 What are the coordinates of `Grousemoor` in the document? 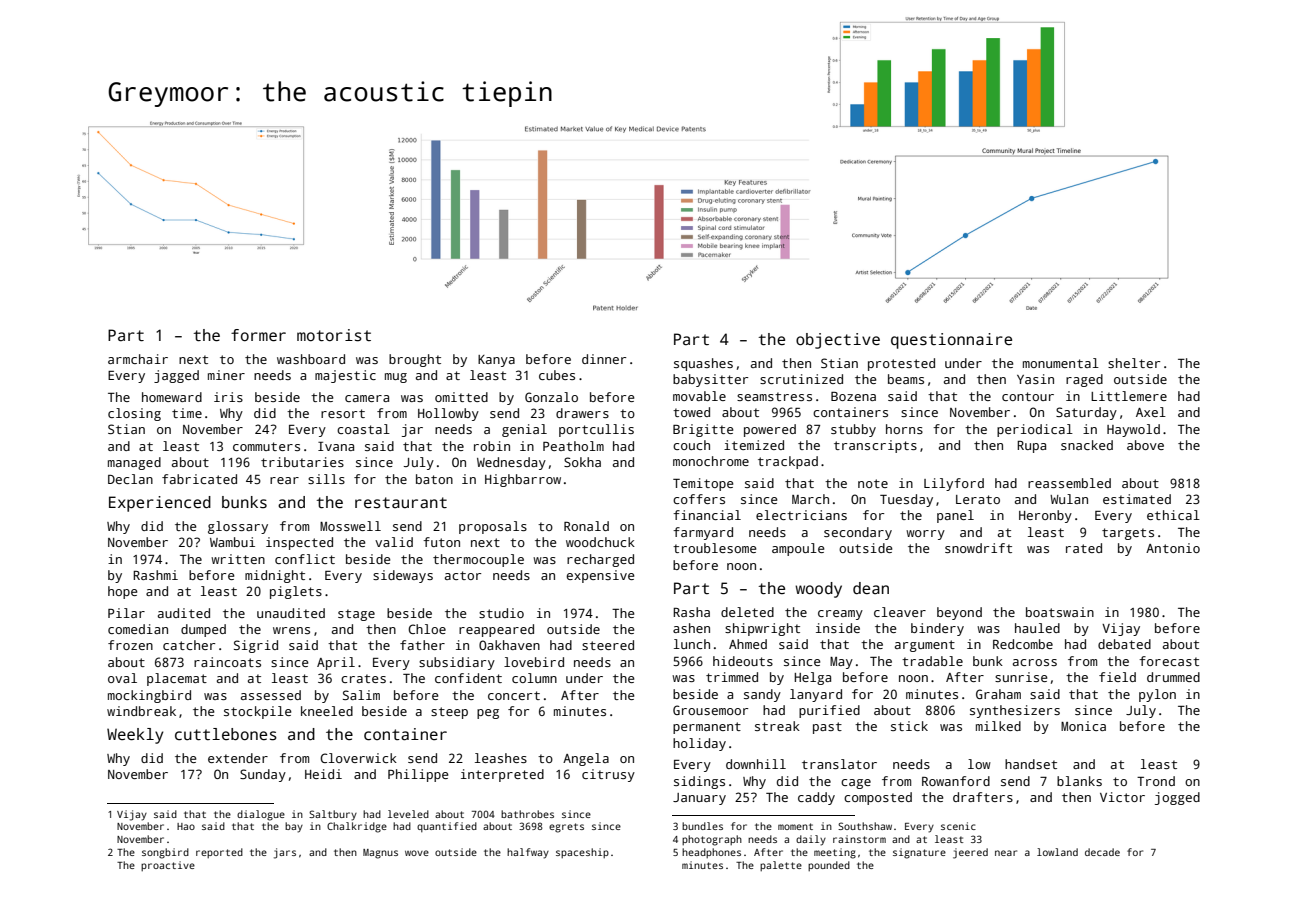 It's located at (710, 710).
